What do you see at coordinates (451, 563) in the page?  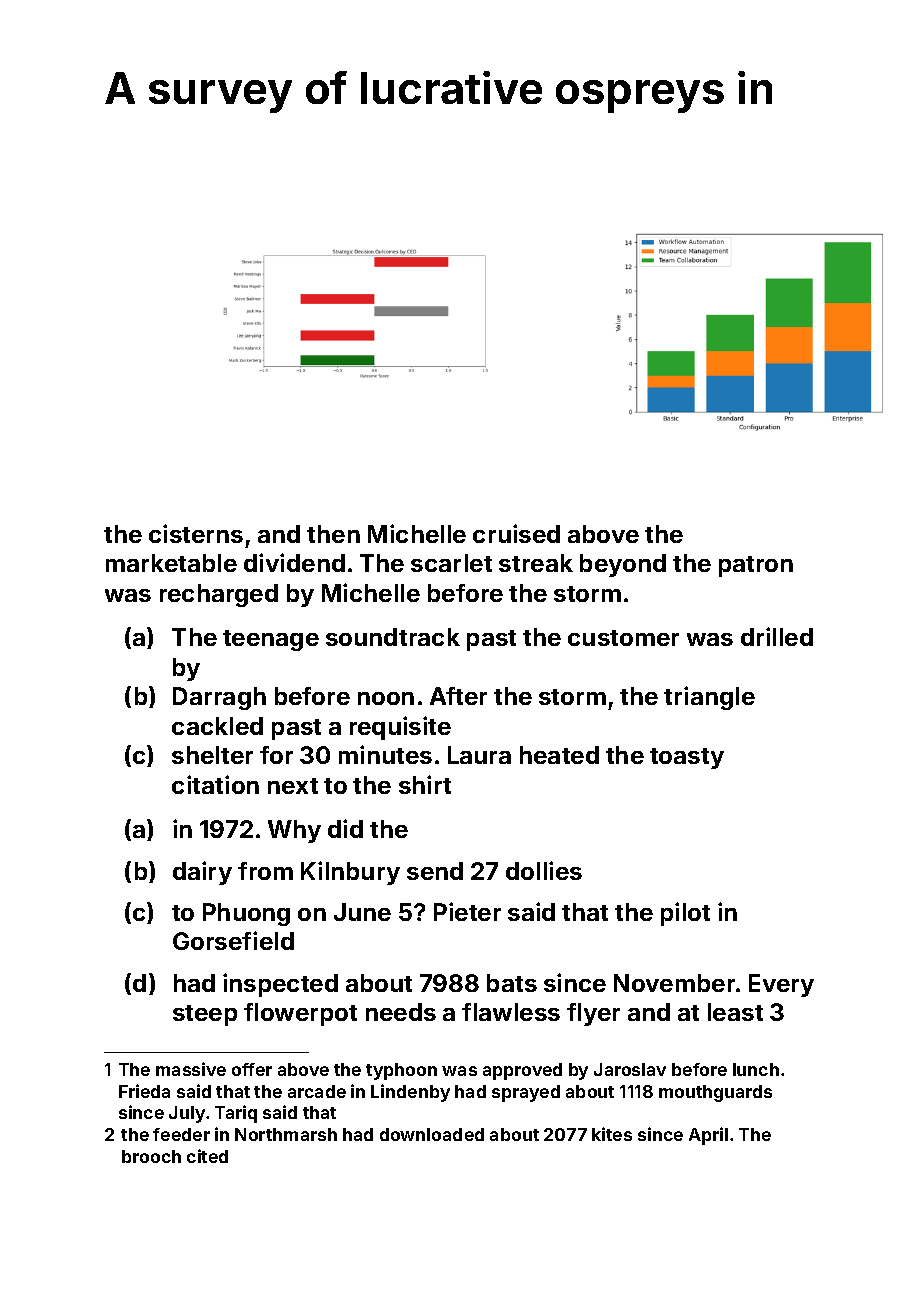 I see `scarlet` at bounding box center [451, 563].
